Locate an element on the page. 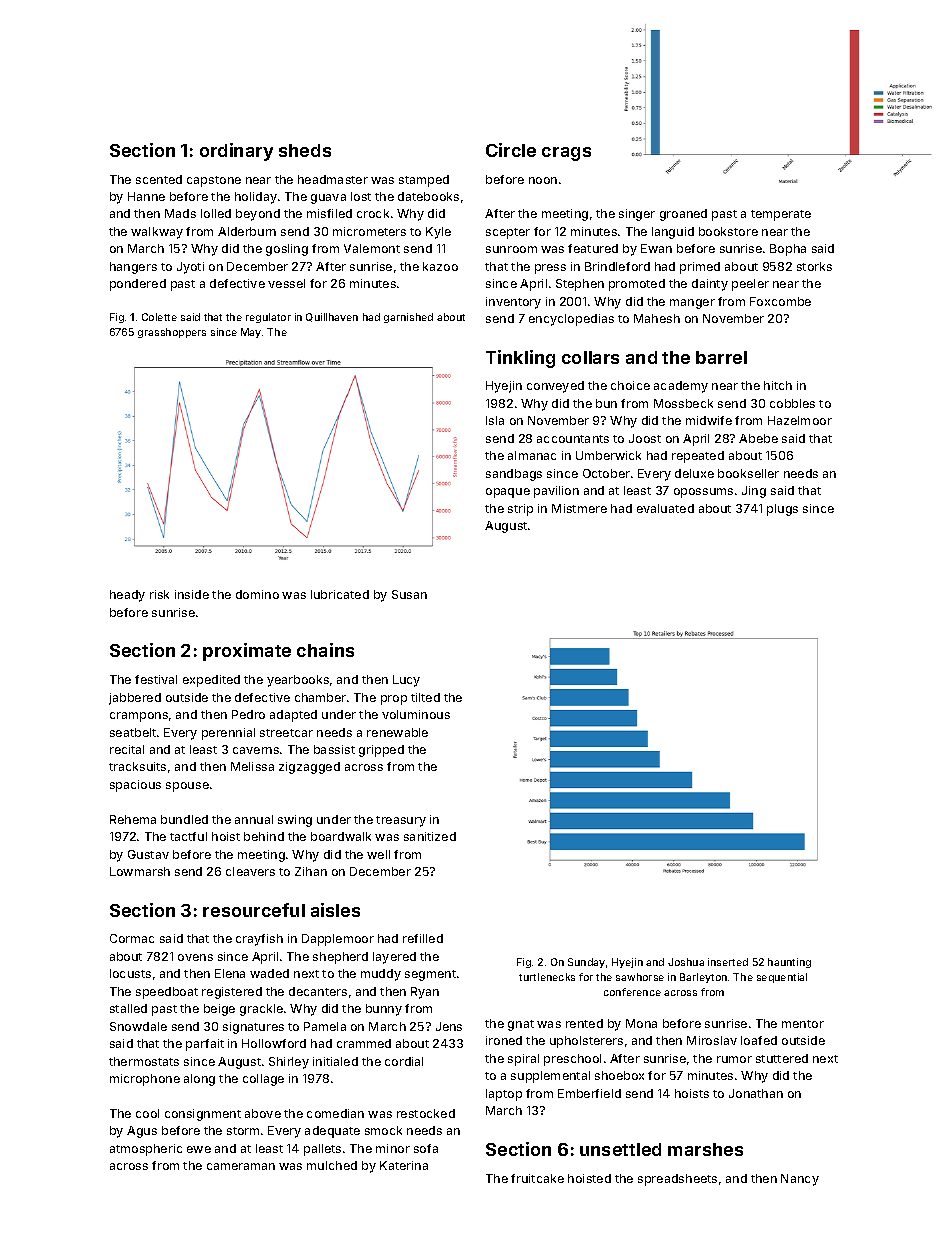  regulator is located at coordinates (268, 318).
